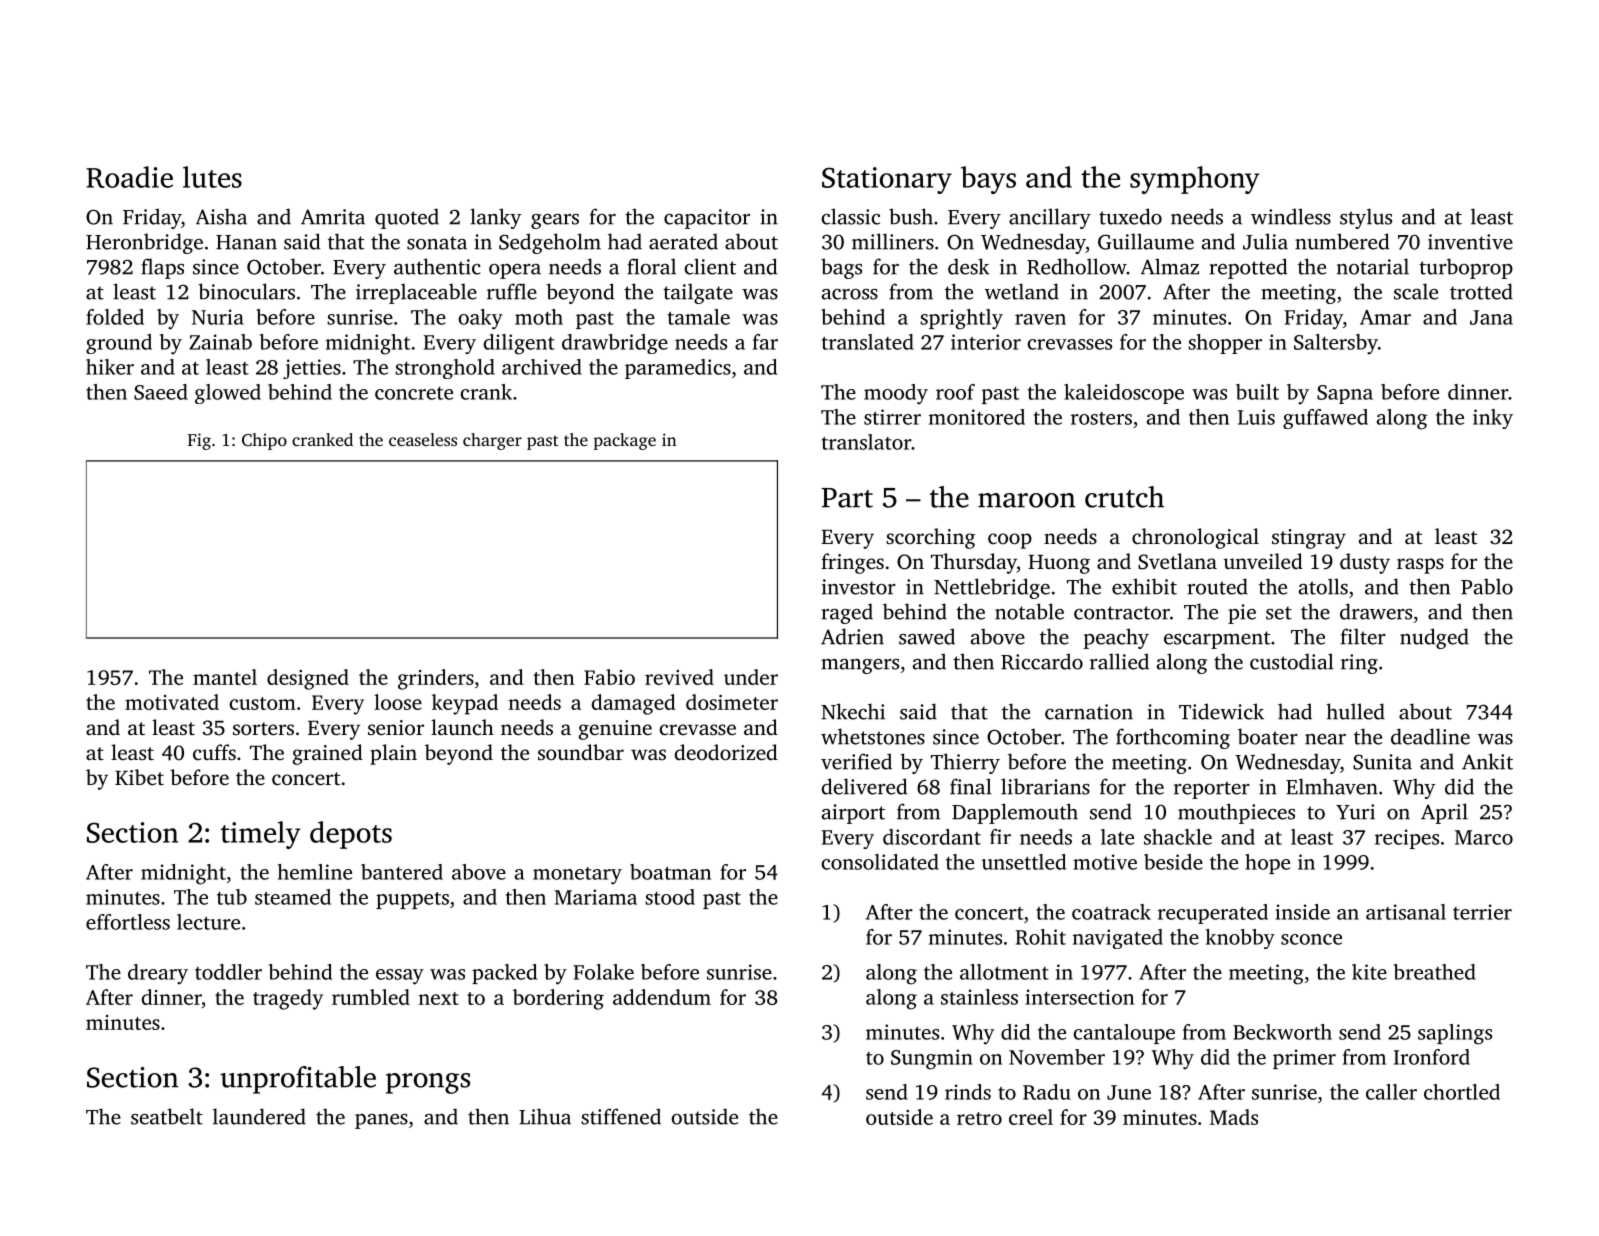 Image resolution: width=1599 pixels, height=1236 pixels. What do you see at coordinates (1234, 1117) in the screenshot?
I see `Mads` at bounding box center [1234, 1117].
